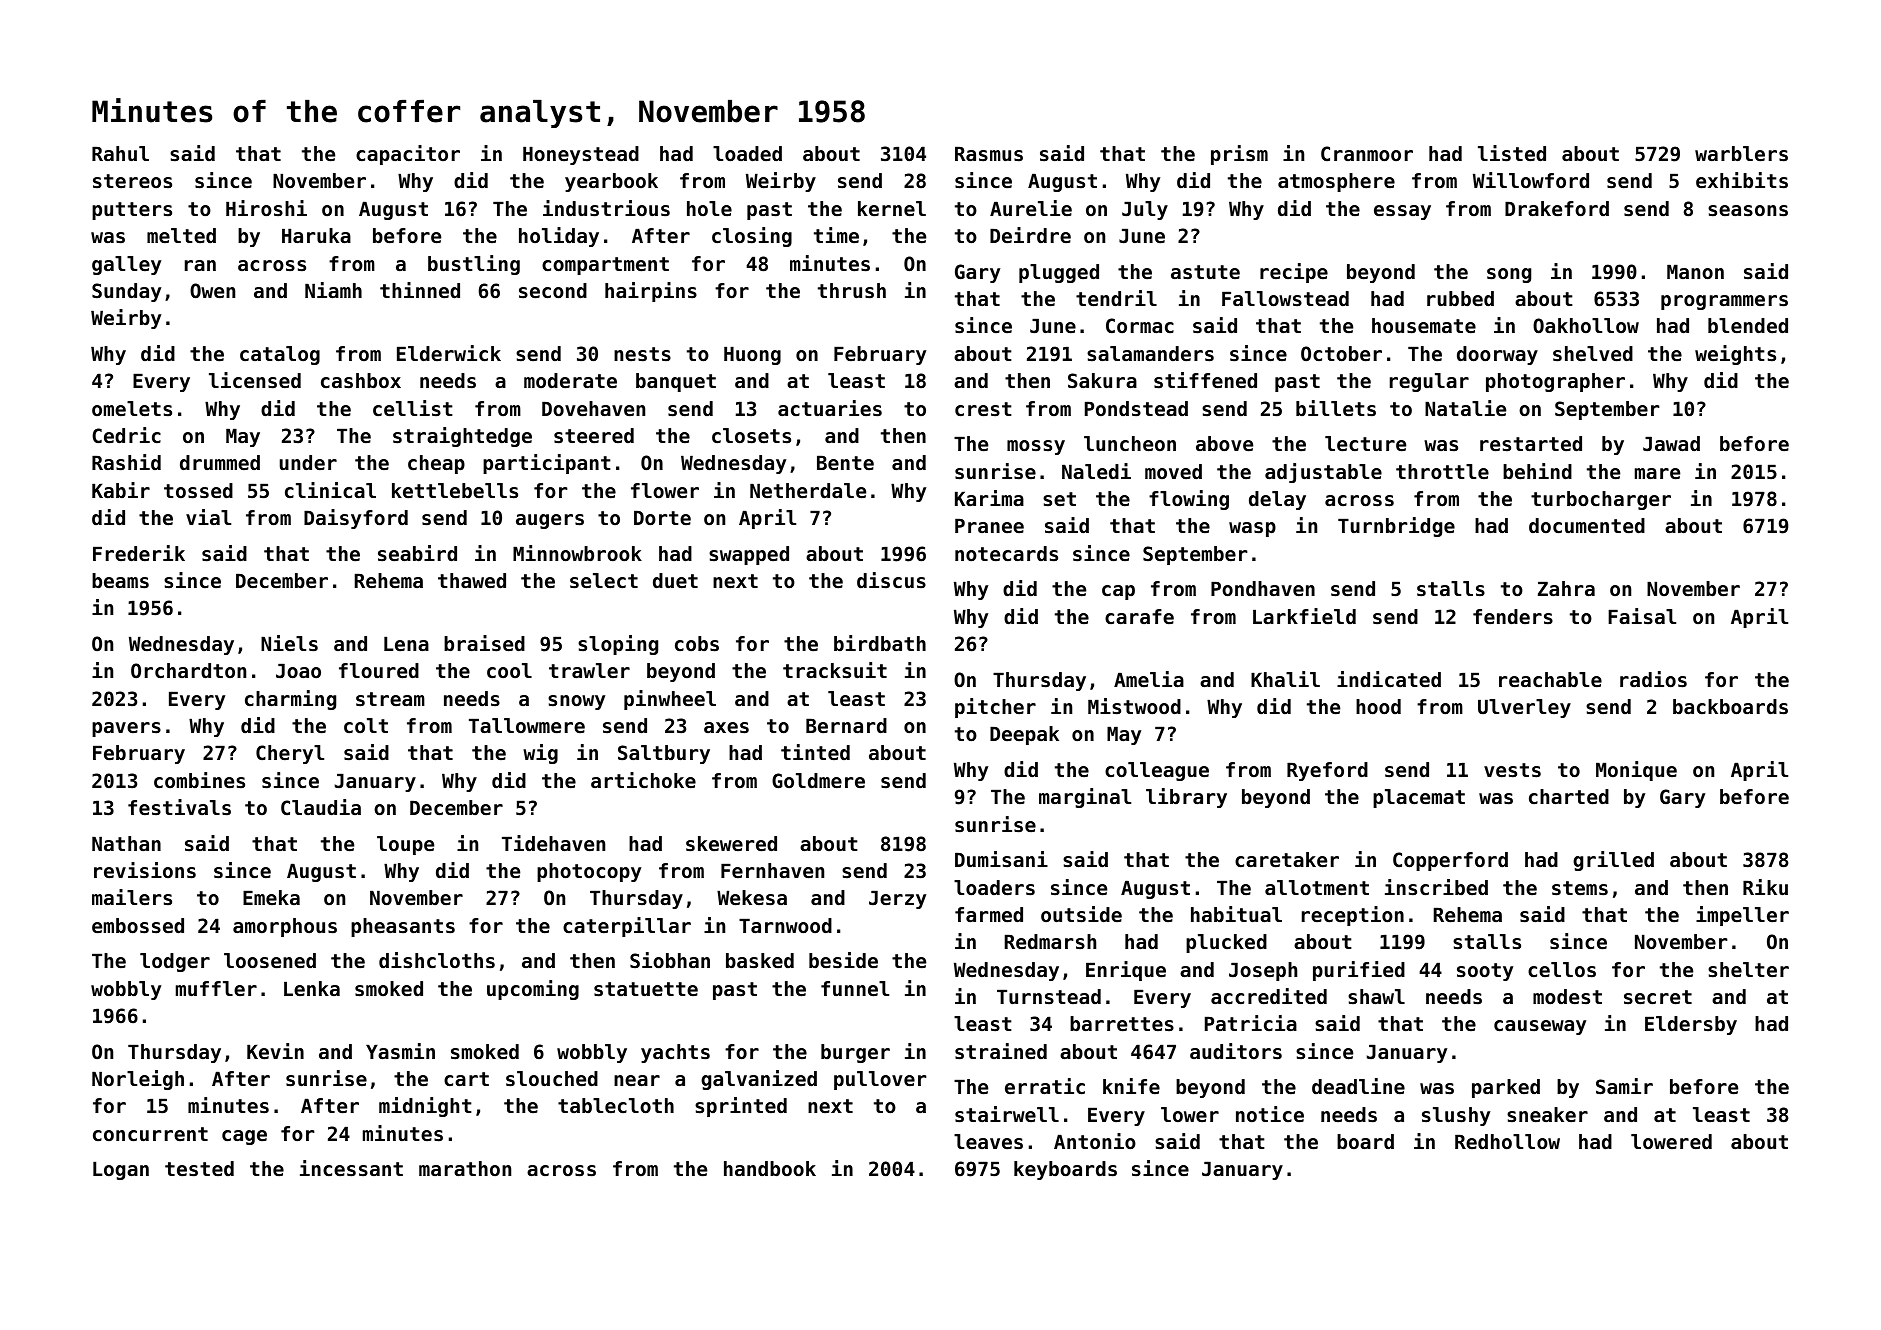 This image has height=1330, width=1881. What do you see at coordinates (1741, 154) in the image?
I see `warblers` at bounding box center [1741, 154].
